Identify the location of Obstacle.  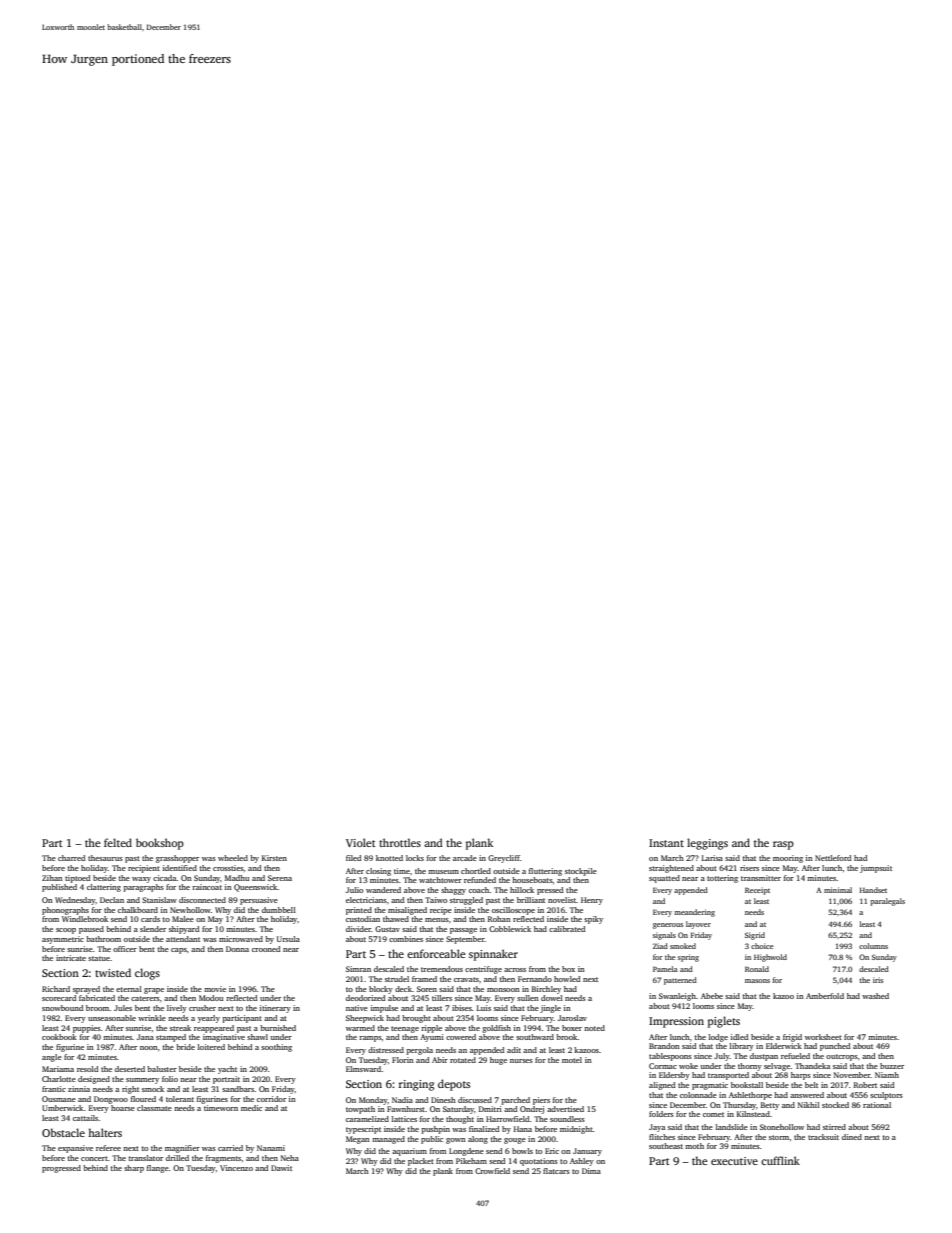
(63, 1132).
